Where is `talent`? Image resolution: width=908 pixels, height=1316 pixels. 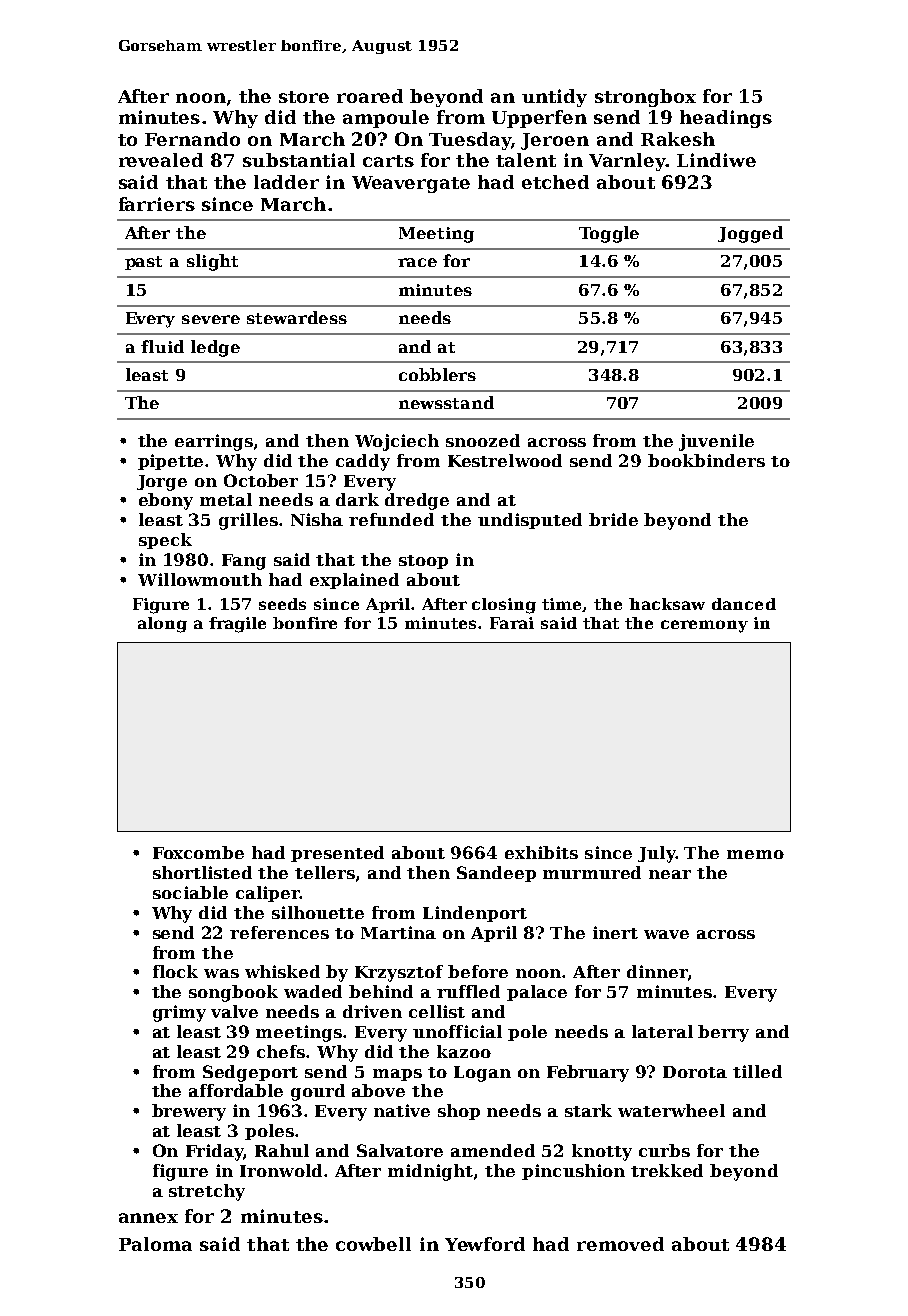 talent is located at coordinates (526, 160).
